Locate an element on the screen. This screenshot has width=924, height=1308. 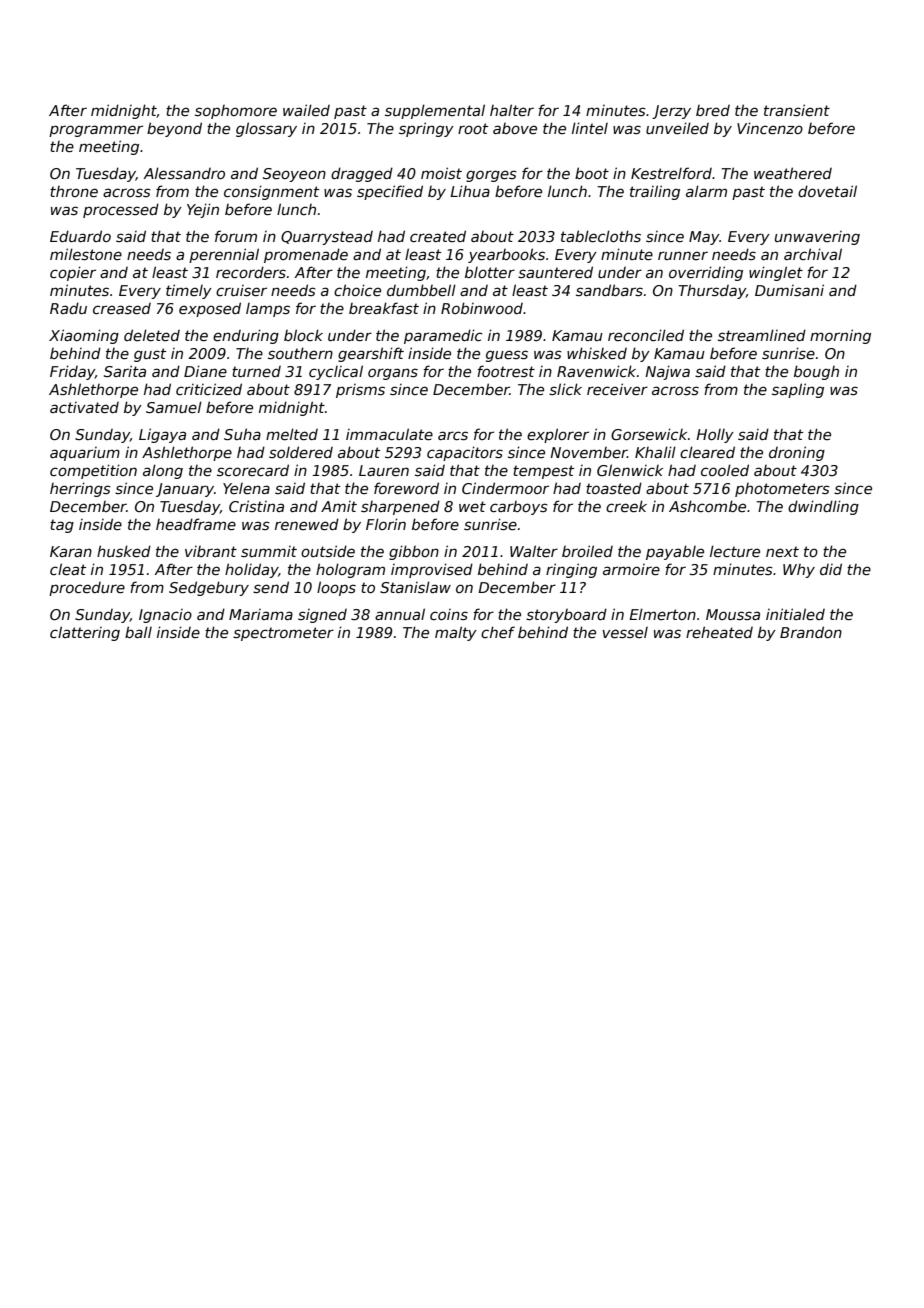
Brandon is located at coordinates (811, 632).
